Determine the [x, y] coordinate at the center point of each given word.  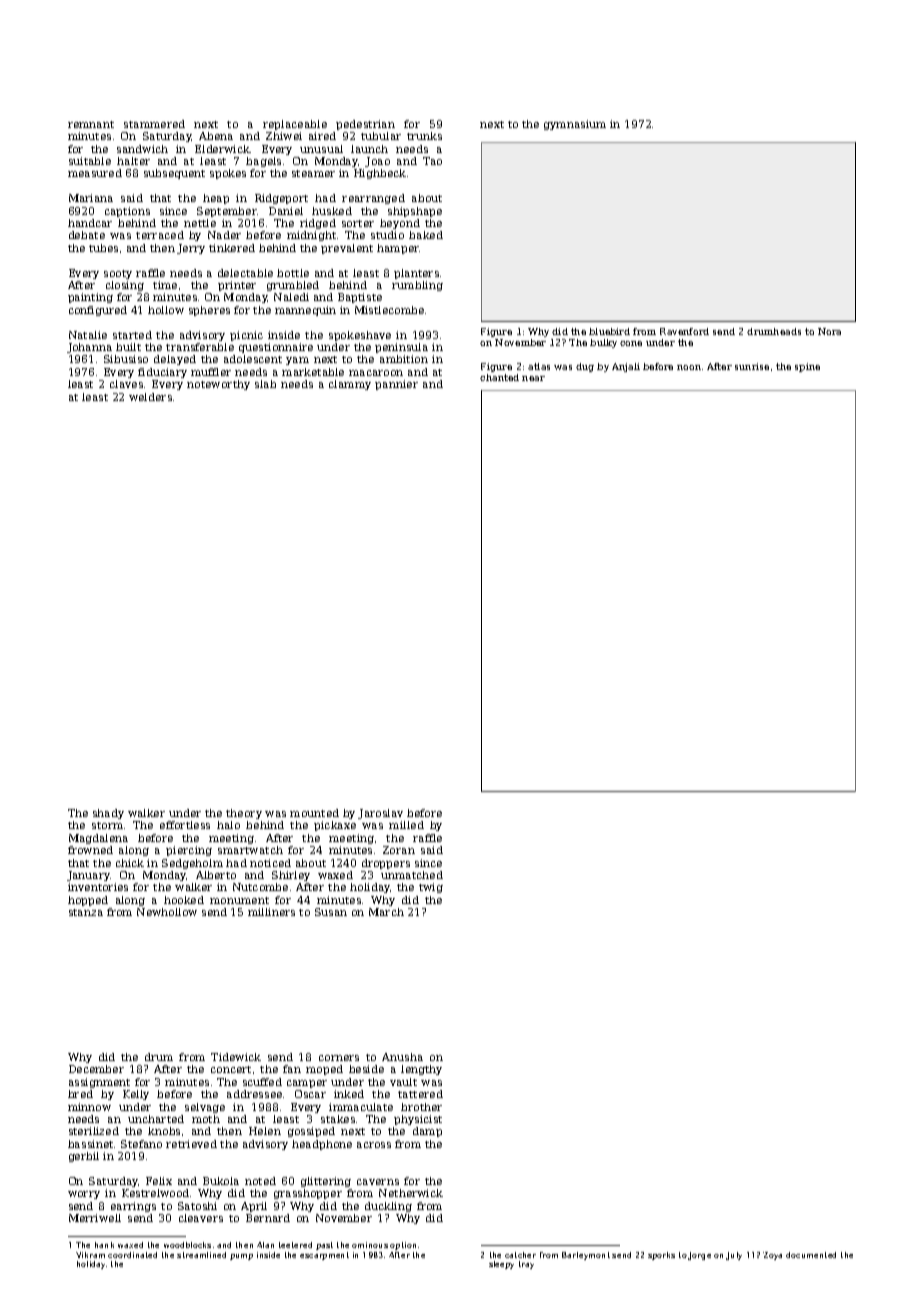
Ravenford [684, 331]
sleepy [501, 1265]
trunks [424, 136]
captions [127, 212]
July [734, 1256]
